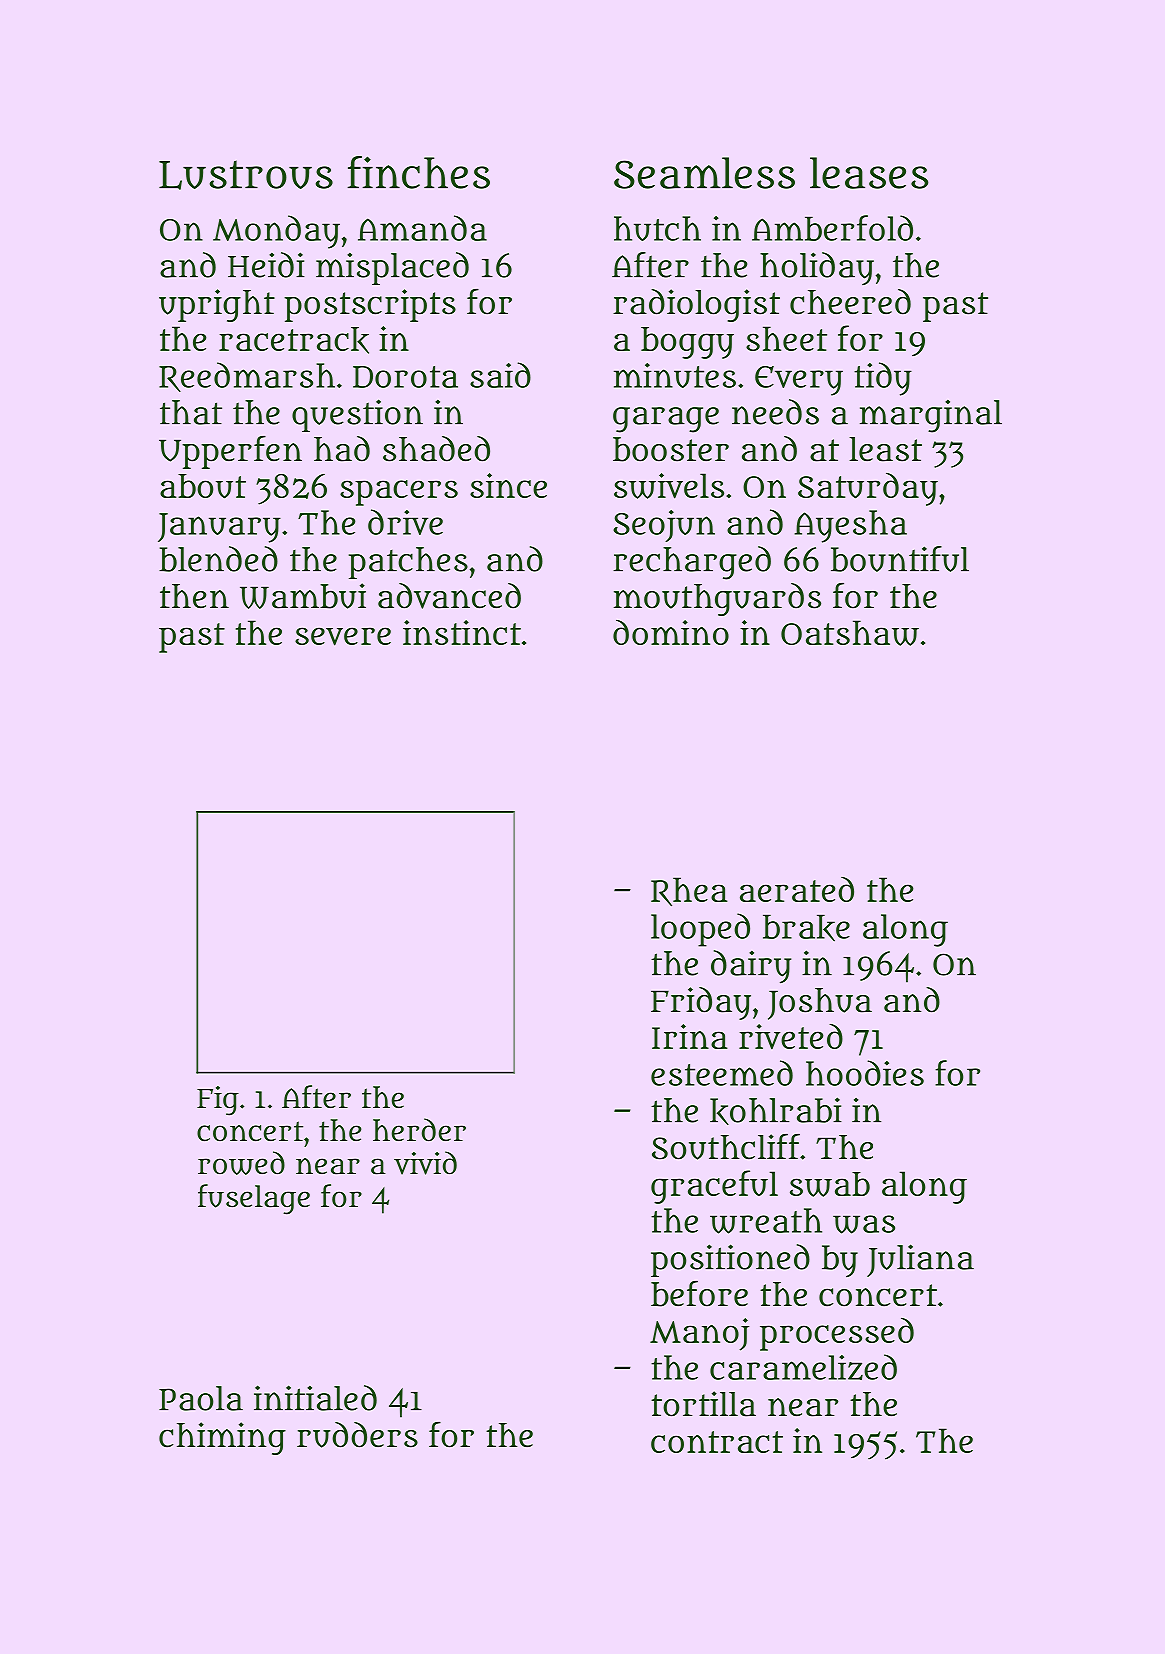 The image size is (1165, 1654). I want to click on marginal, so click(931, 416).
